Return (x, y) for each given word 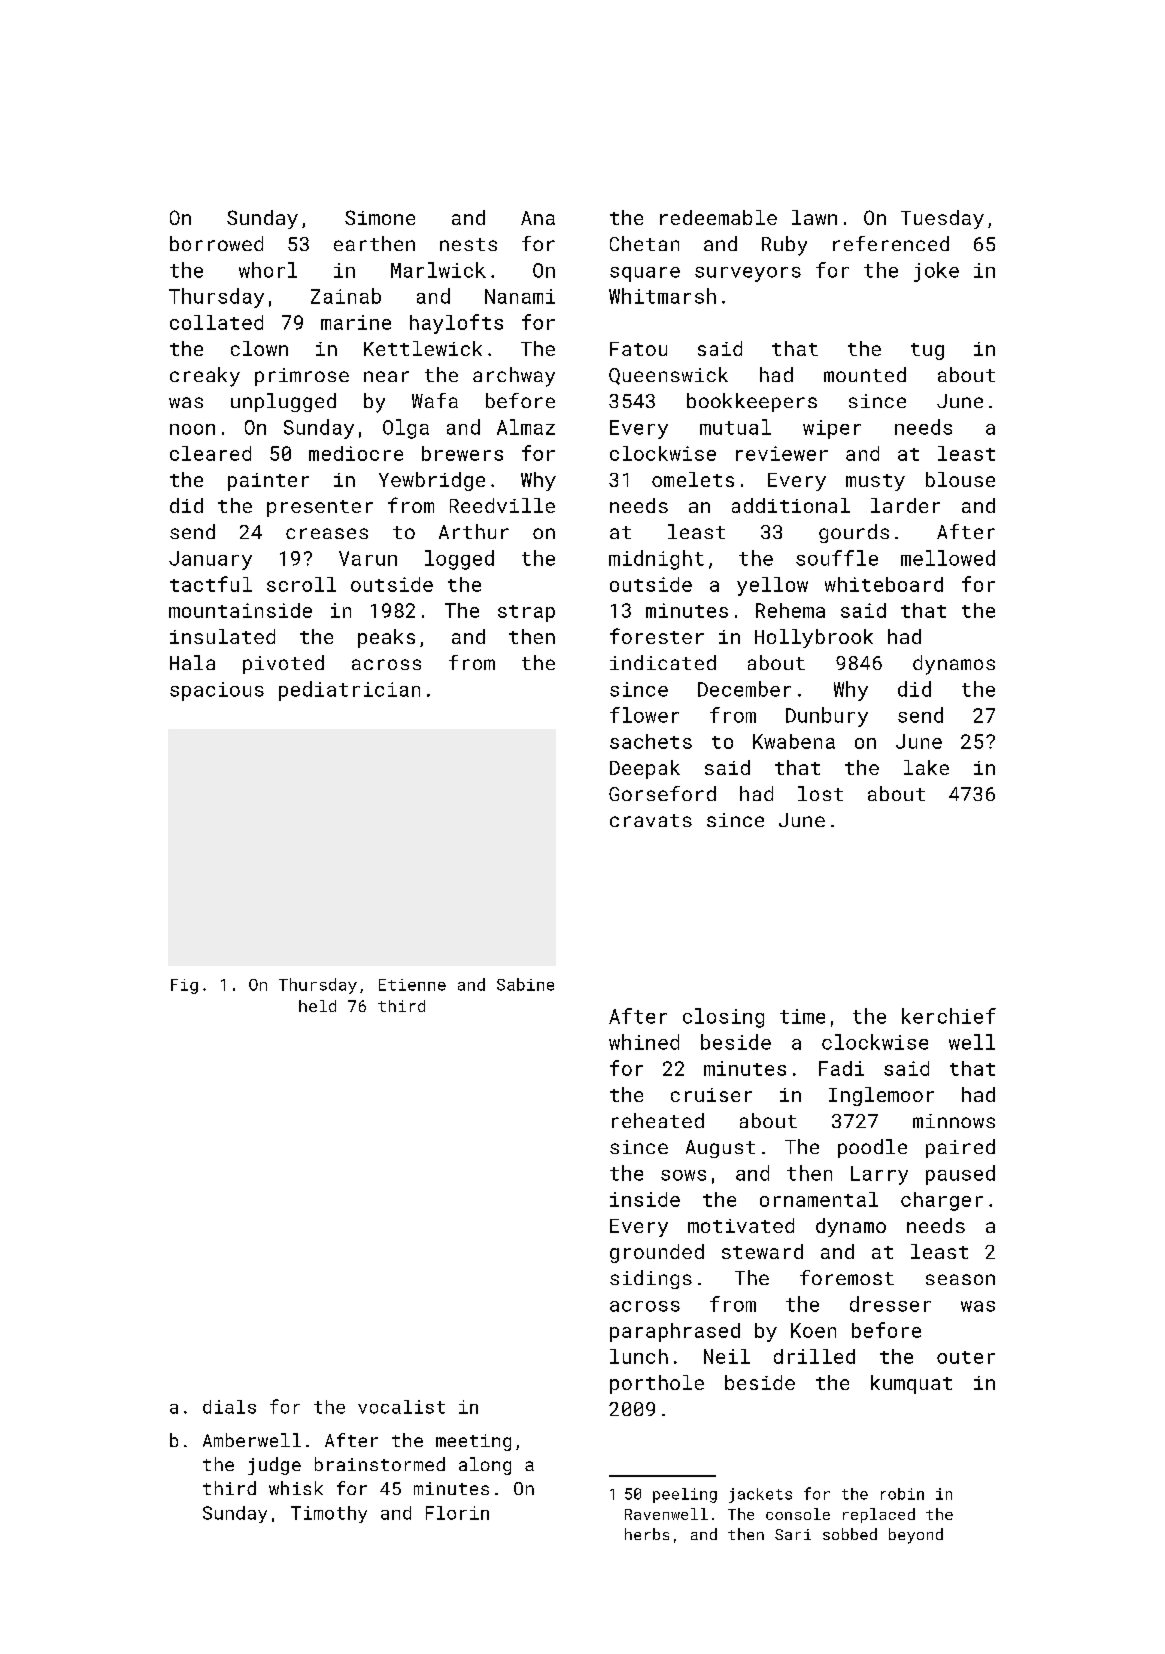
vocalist (401, 1407)
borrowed (216, 243)
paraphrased (675, 1332)
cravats (651, 820)
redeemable (718, 217)
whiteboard (884, 584)
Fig (184, 986)
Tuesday (942, 219)
